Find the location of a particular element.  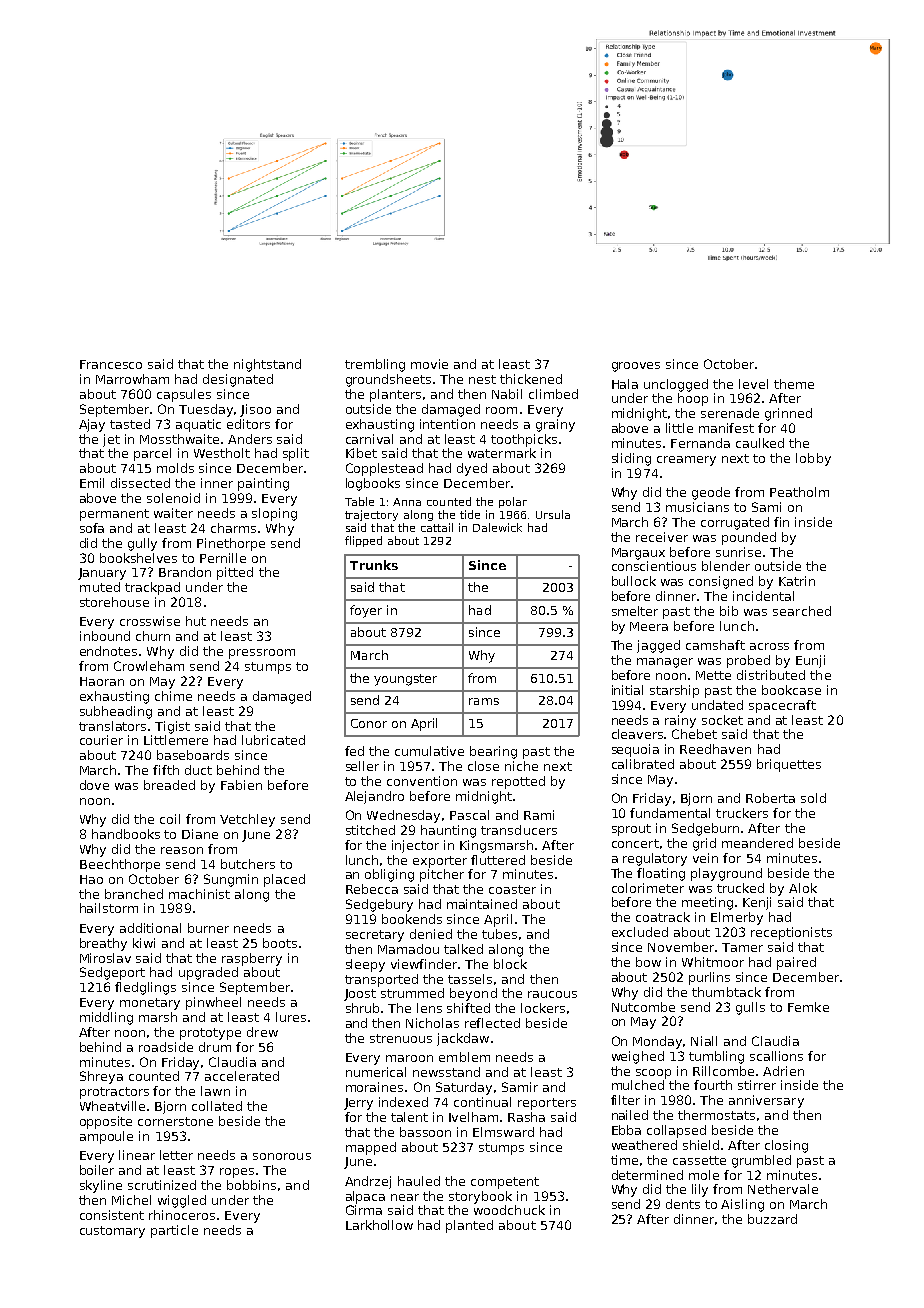

split is located at coordinates (296, 454).
